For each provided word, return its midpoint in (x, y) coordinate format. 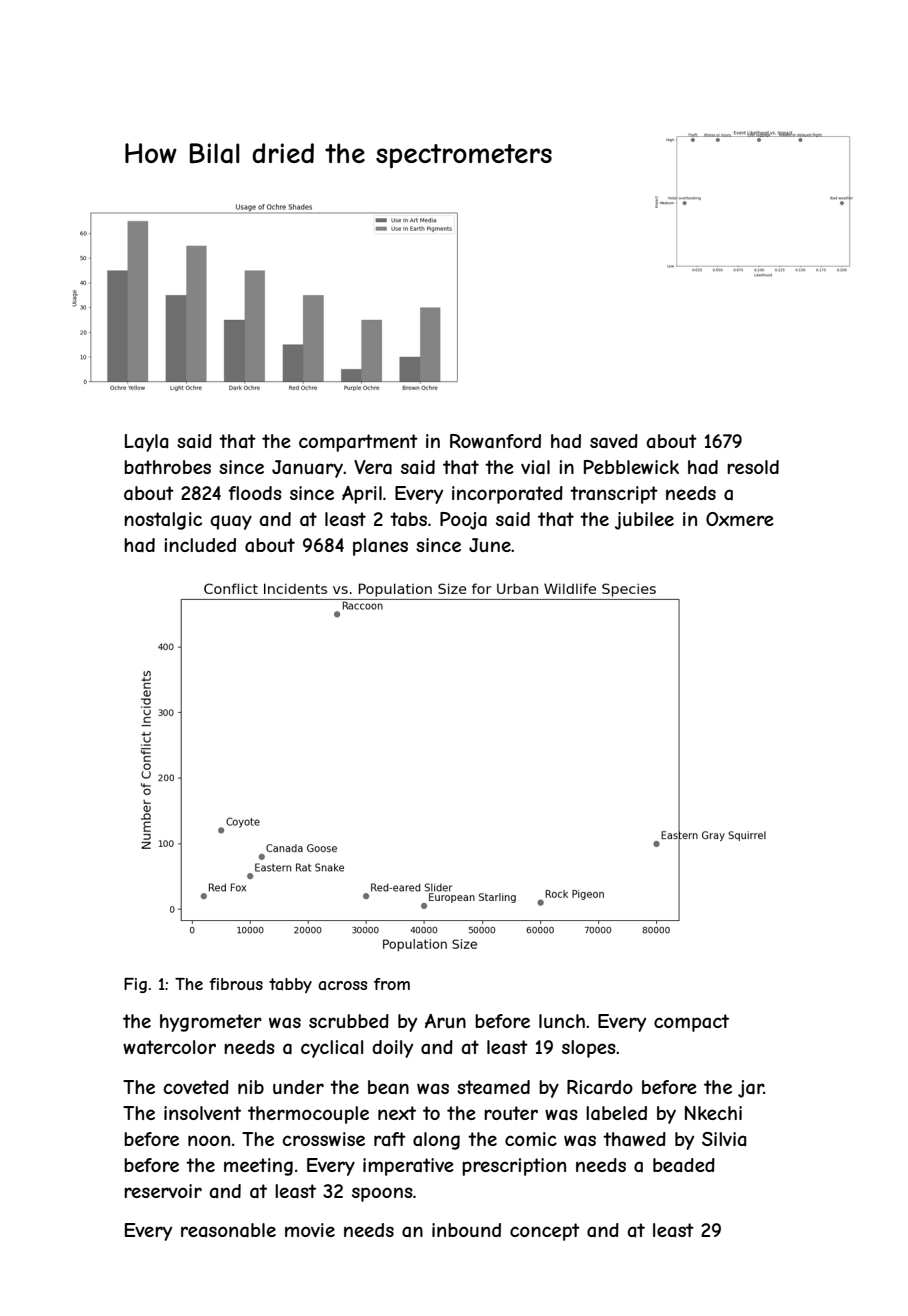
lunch (562, 1021)
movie (310, 1230)
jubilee (644, 521)
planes (380, 547)
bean (388, 1087)
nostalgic (163, 521)
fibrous (236, 984)
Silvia (724, 1139)
